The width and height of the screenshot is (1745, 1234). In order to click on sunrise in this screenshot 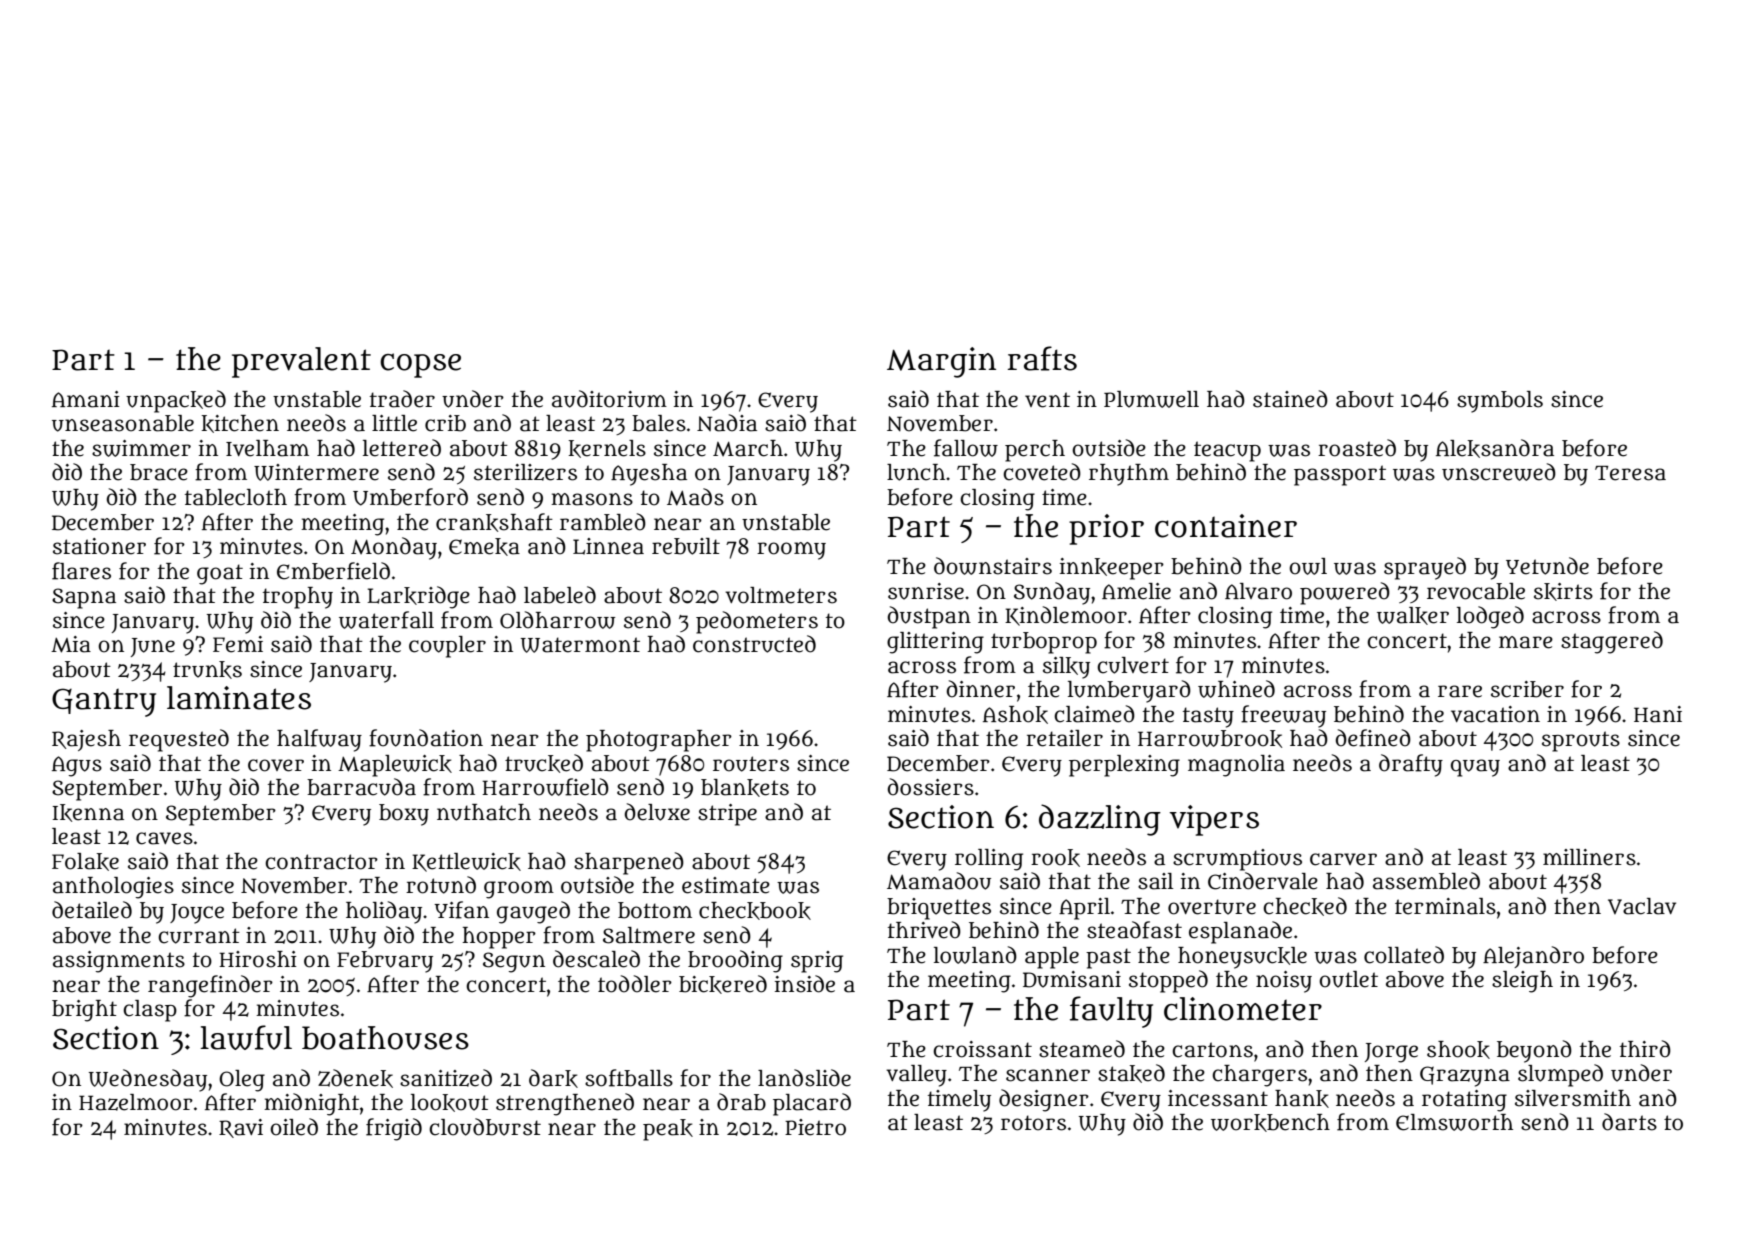, I will do `click(926, 591)`.
